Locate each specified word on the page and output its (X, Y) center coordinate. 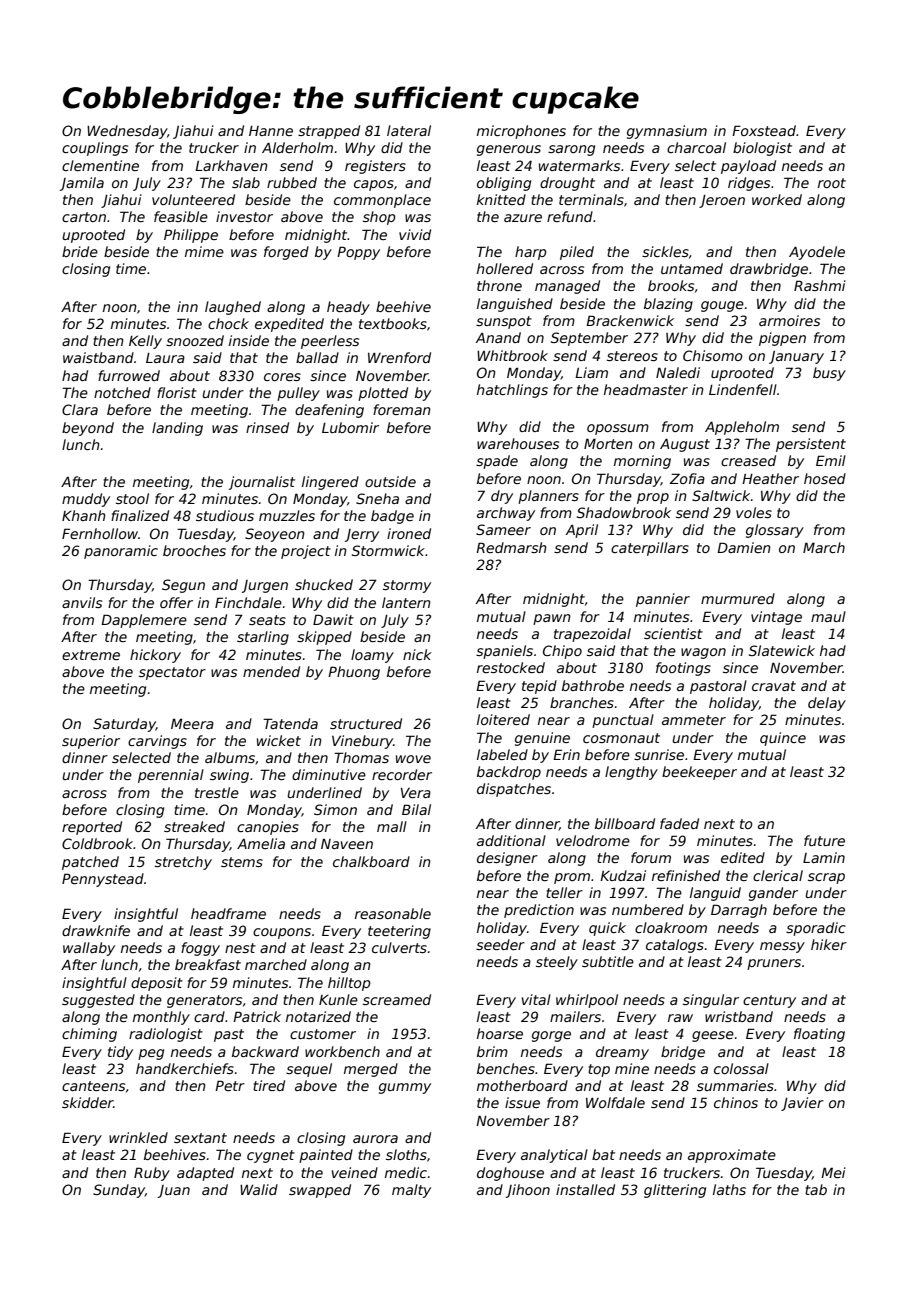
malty (411, 1191)
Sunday (119, 1191)
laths (729, 1189)
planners (548, 497)
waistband (98, 357)
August (685, 445)
